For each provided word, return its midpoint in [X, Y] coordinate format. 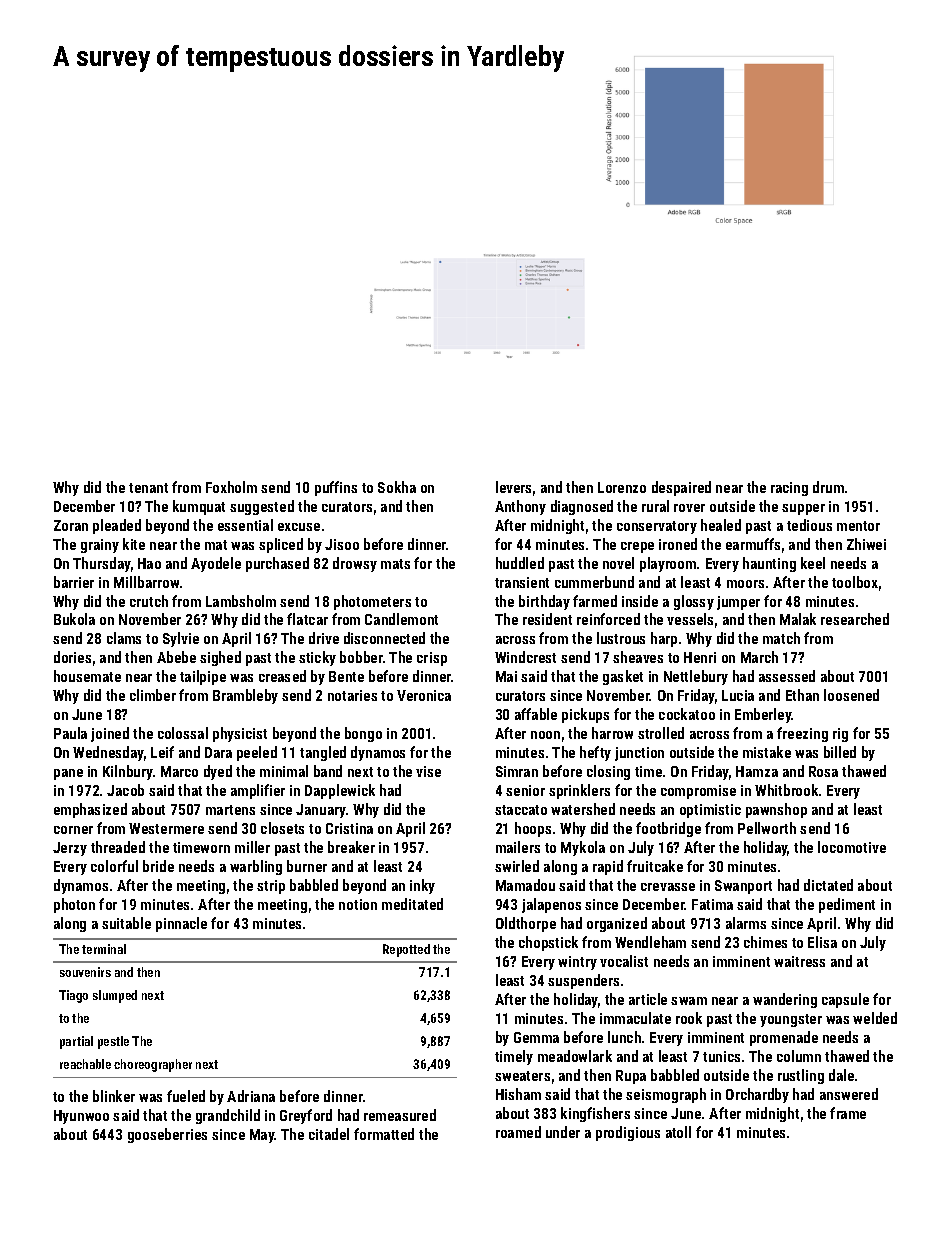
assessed [787, 676]
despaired [681, 488]
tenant [148, 488]
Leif [162, 752]
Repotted [406, 950]
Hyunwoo [81, 1117]
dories [72, 657]
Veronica [424, 695]
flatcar [307, 619]
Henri [700, 657]
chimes [765, 942]
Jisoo [342, 544]
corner [73, 830]
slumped [115, 996]
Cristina [349, 828]
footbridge [668, 829]
